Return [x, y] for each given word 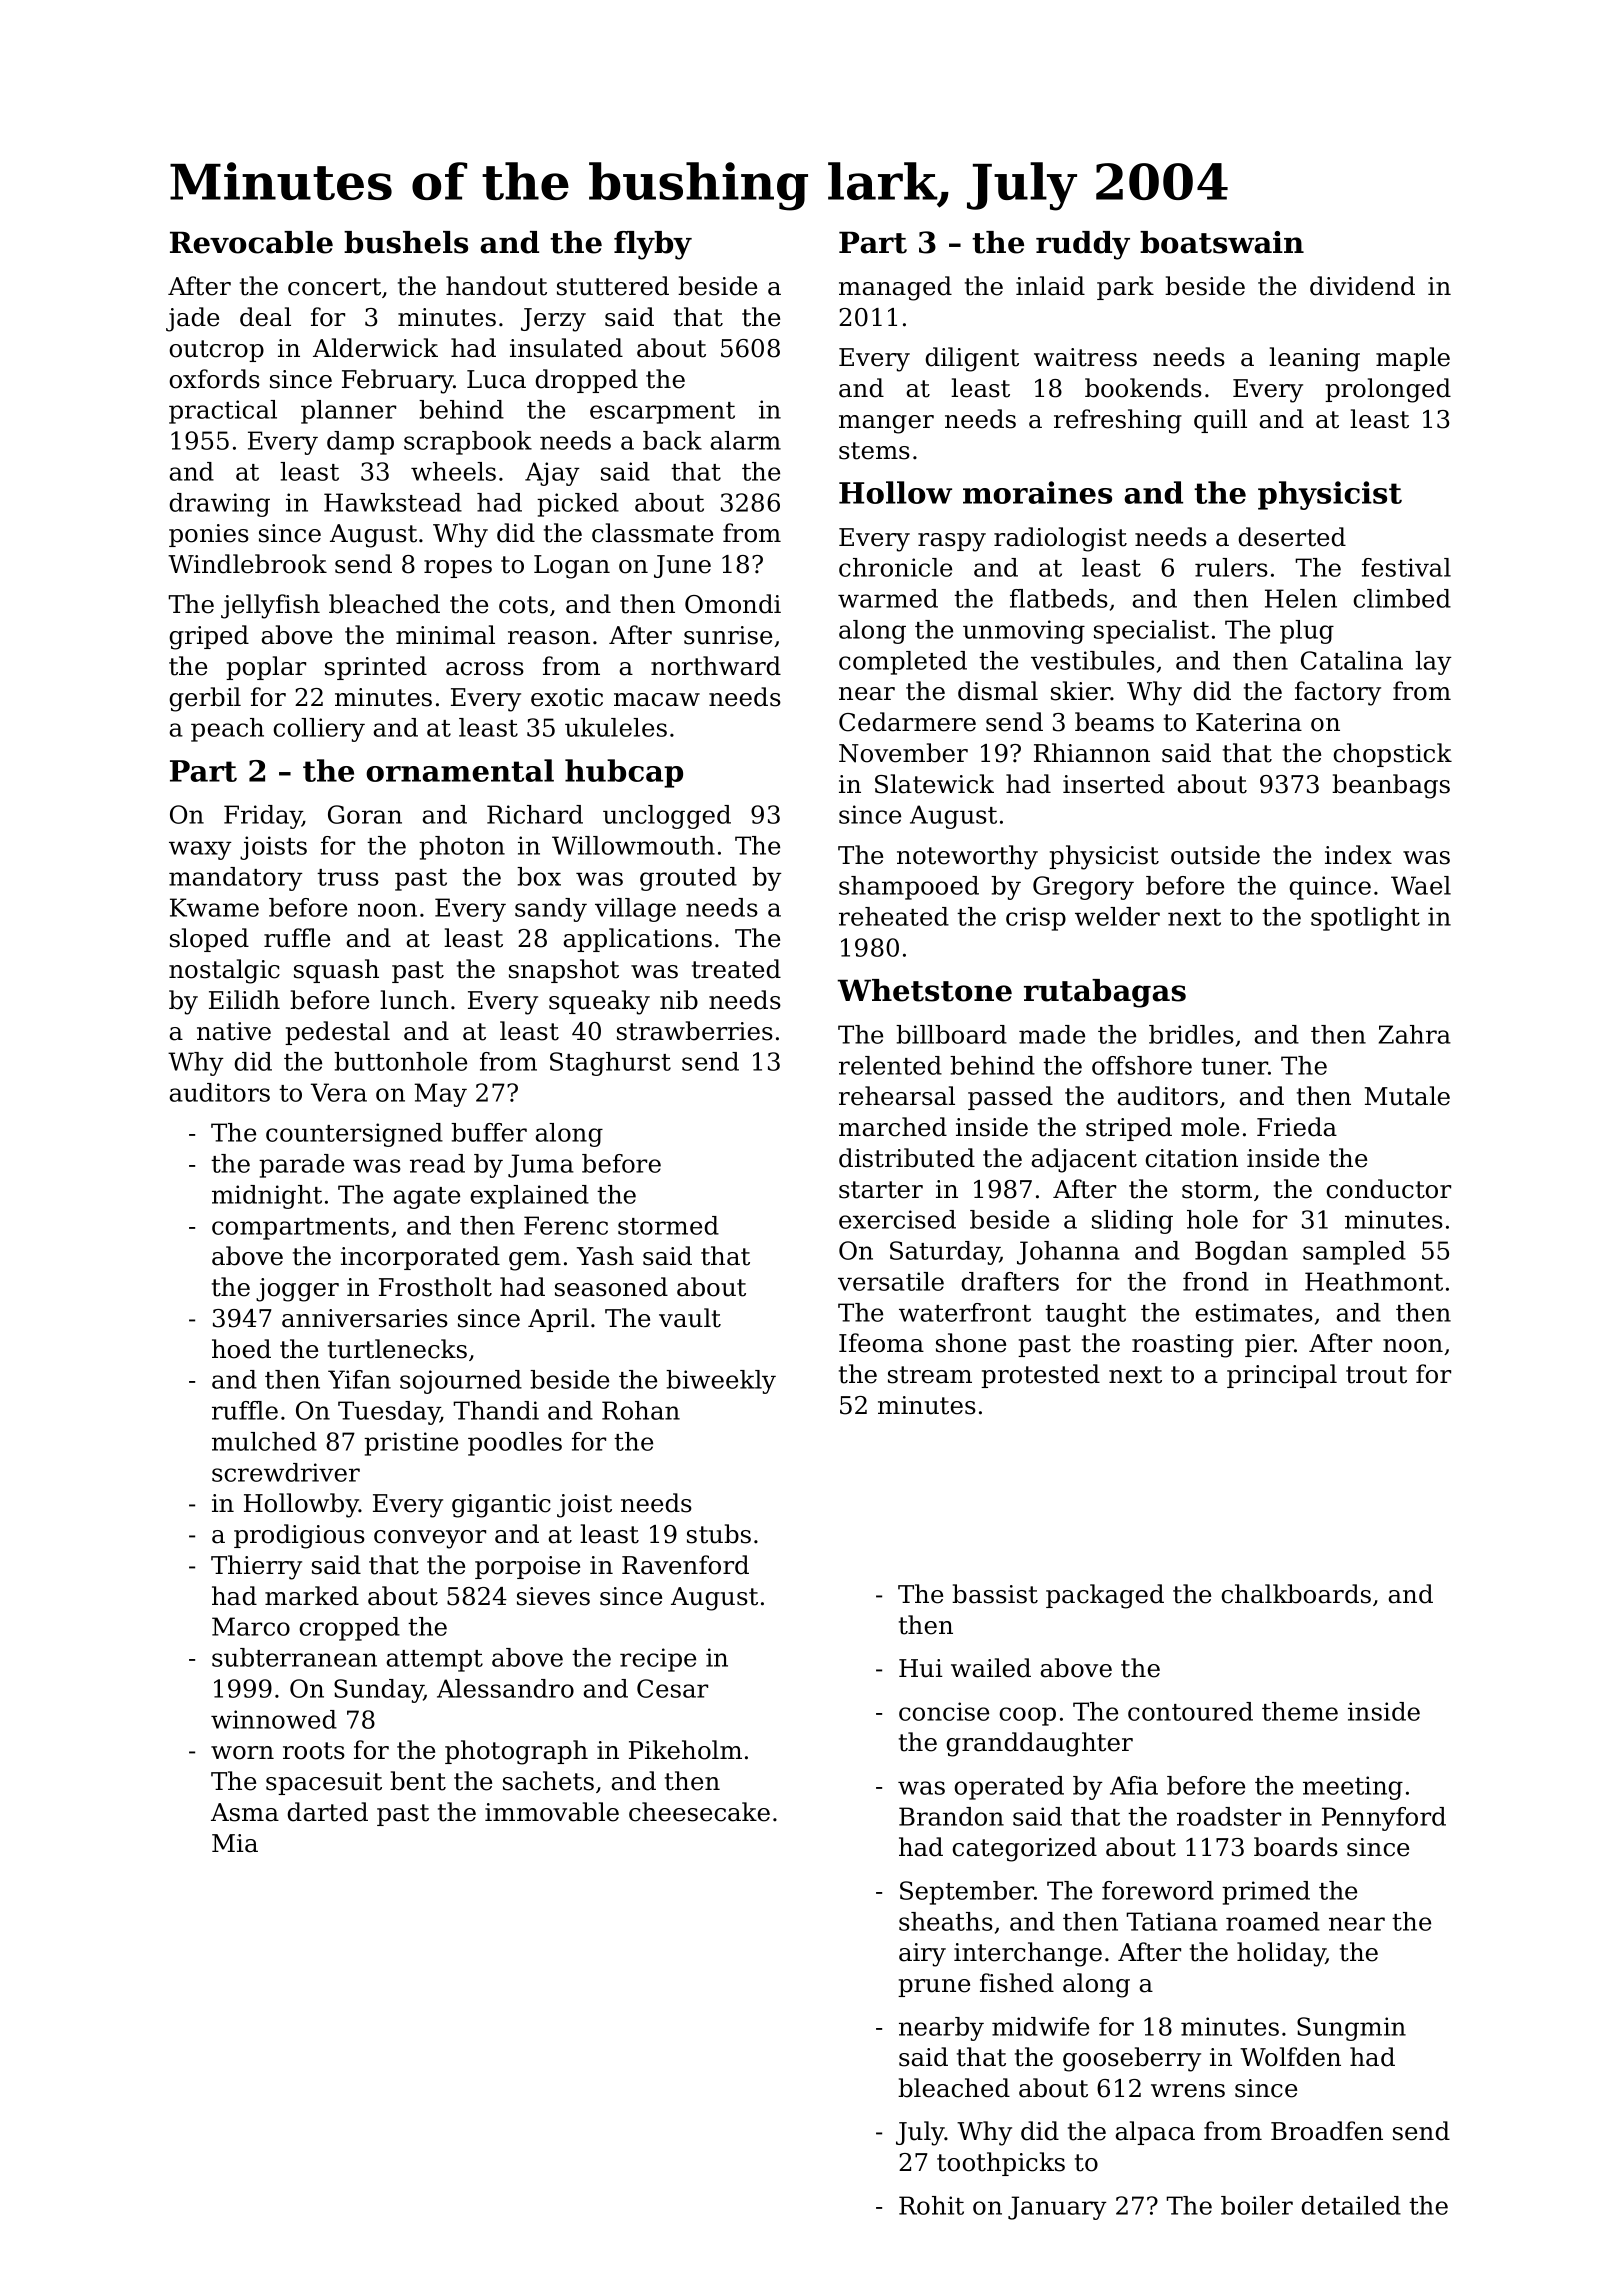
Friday [263, 817]
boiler [1257, 2205]
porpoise [527, 1567]
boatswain [1222, 242]
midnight [267, 1197]
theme [1300, 1711]
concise [944, 1711]
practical [223, 412]
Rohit [931, 2205]
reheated [894, 916]
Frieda [1297, 1127]
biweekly [721, 1382]
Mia [235, 1843]
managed [895, 288]
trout [1376, 1375]
